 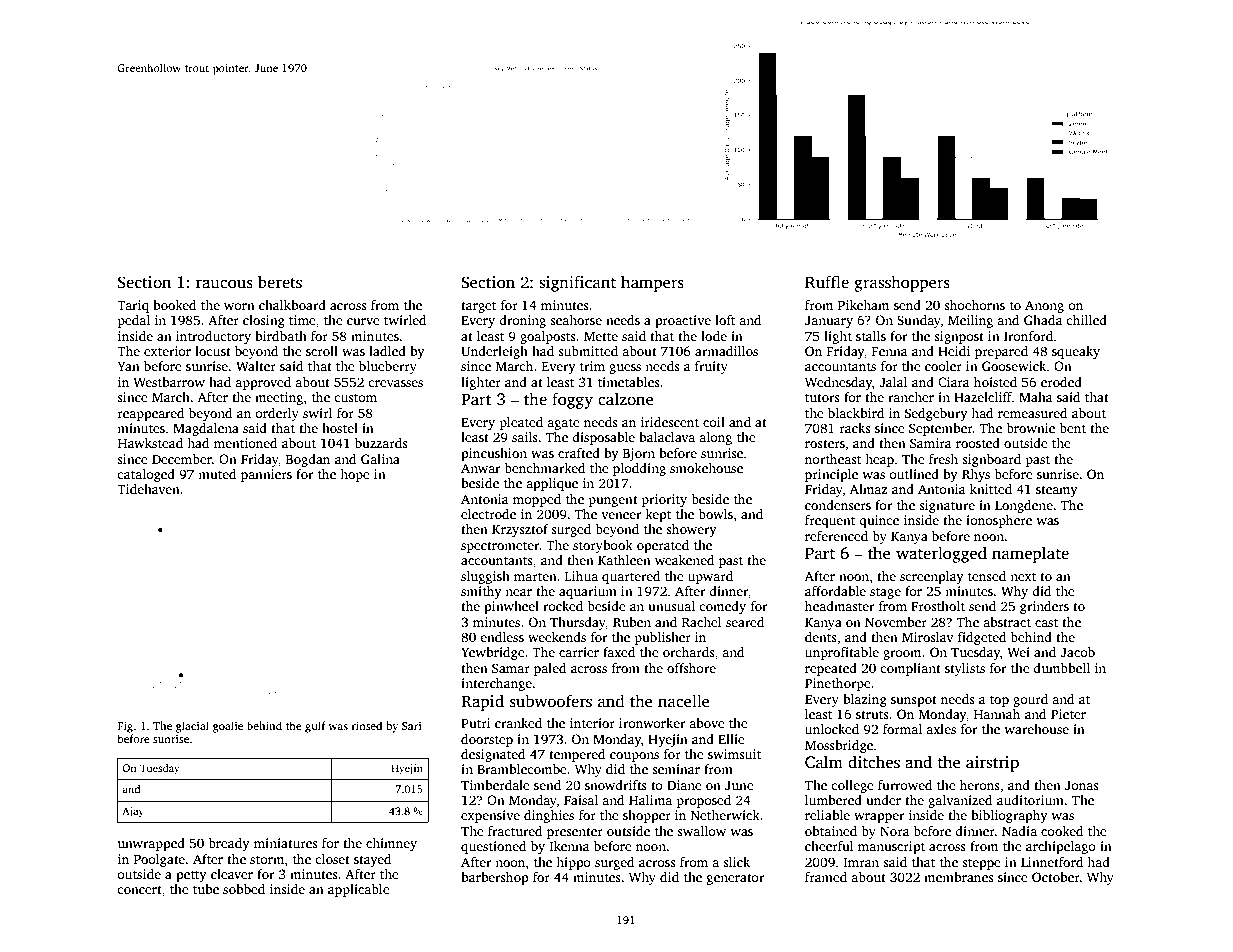 I want to click on chalkboard, so click(x=292, y=305).
